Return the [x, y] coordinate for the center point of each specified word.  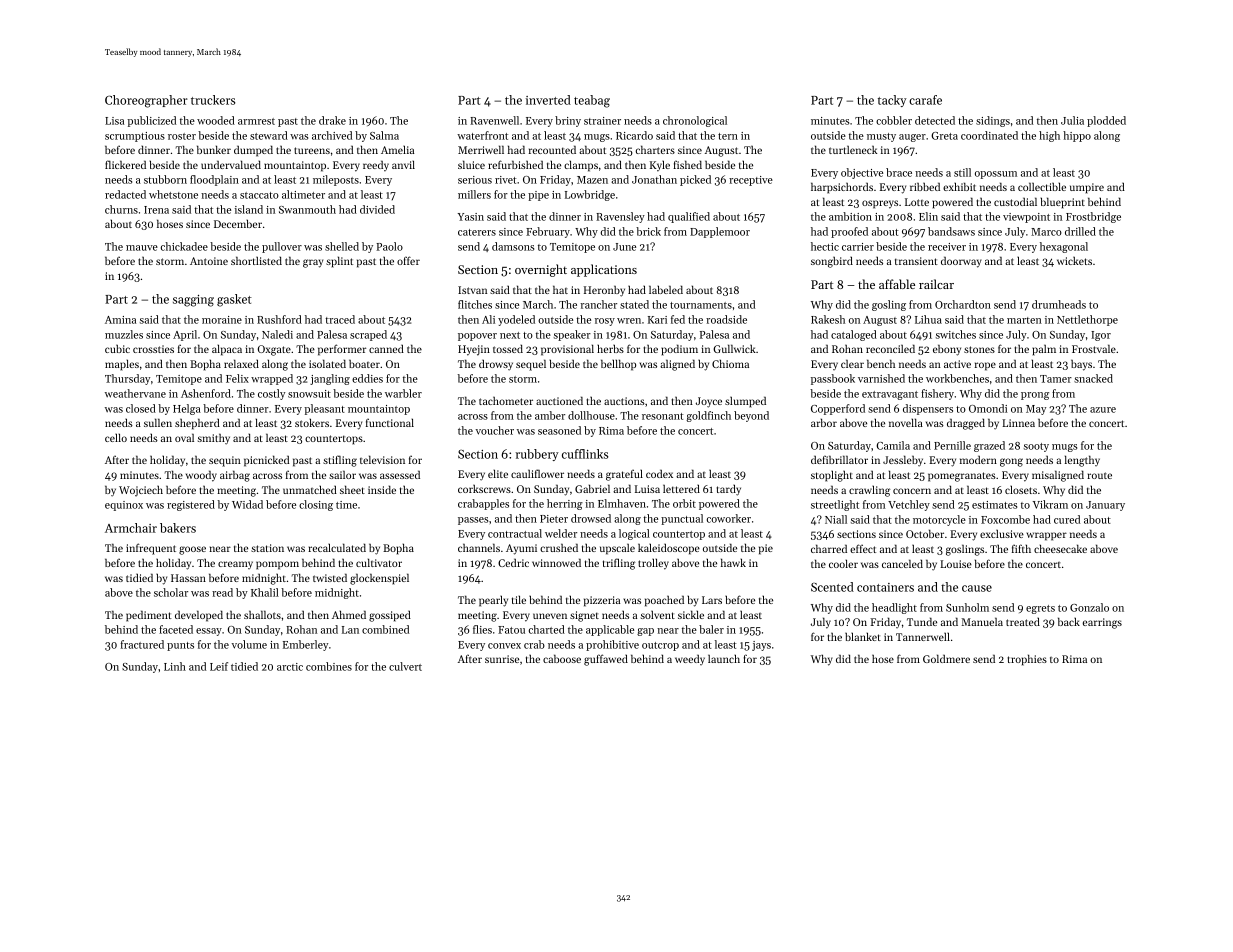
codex [659, 474]
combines [329, 666]
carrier [858, 247]
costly [271, 394]
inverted [548, 100]
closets [1021, 489]
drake [332, 120]
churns [121, 209]
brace [899, 172]
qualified [689, 217]
